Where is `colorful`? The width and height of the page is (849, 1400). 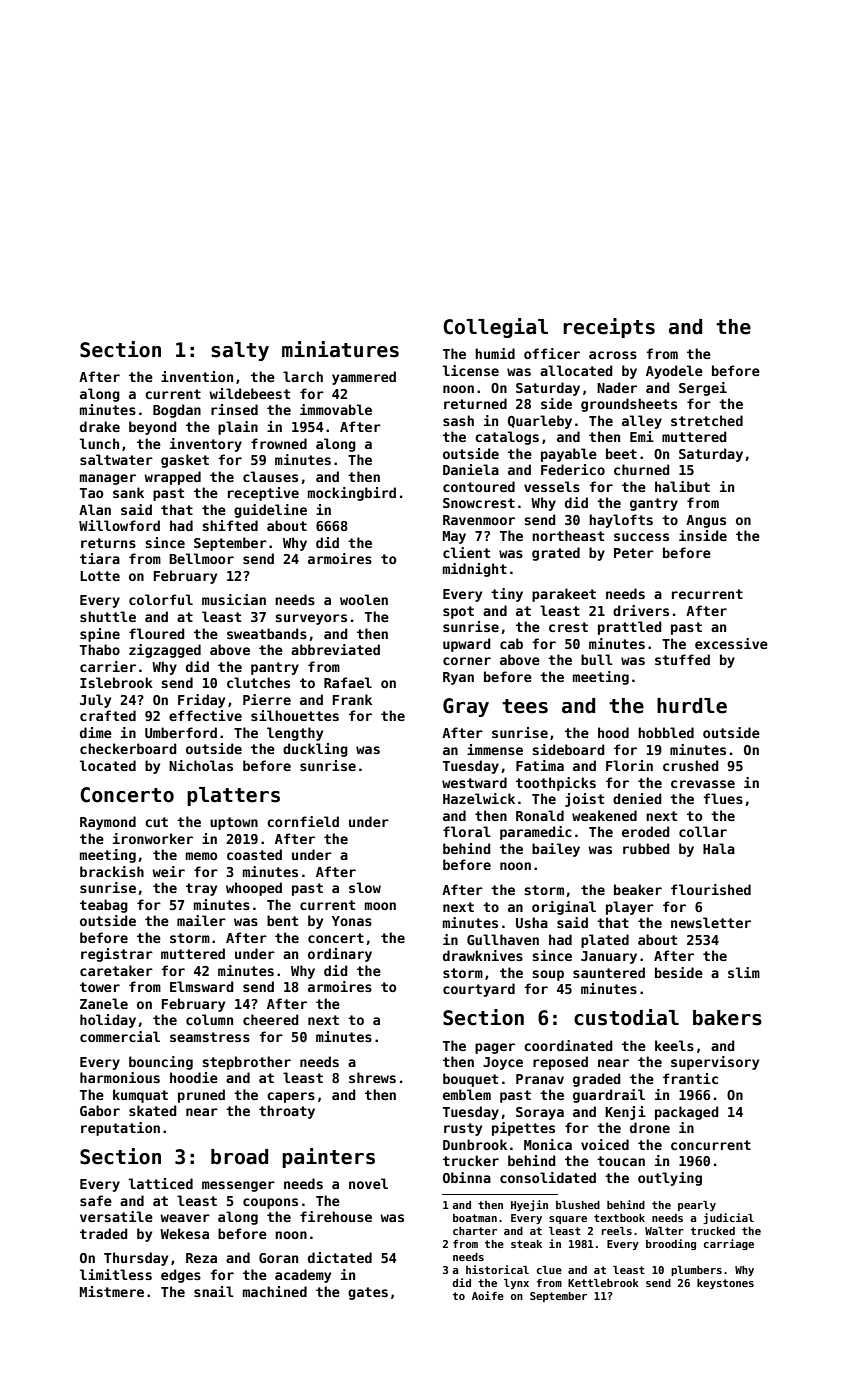
colorful is located at coordinates (161, 599).
